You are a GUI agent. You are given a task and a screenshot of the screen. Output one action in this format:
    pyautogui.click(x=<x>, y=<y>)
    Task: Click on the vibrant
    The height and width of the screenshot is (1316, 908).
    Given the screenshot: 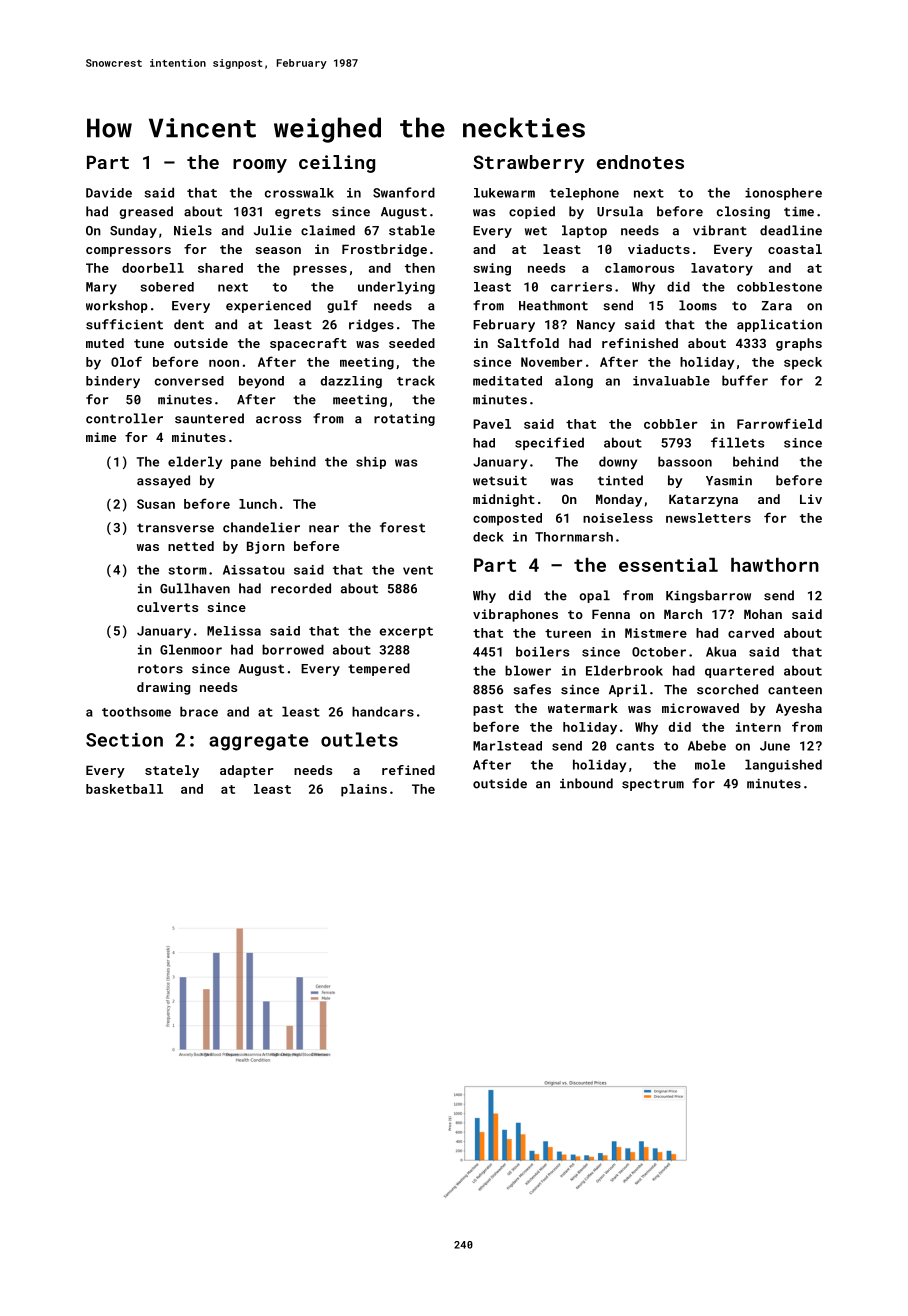 What is the action you would take?
    pyautogui.click(x=720, y=230)
